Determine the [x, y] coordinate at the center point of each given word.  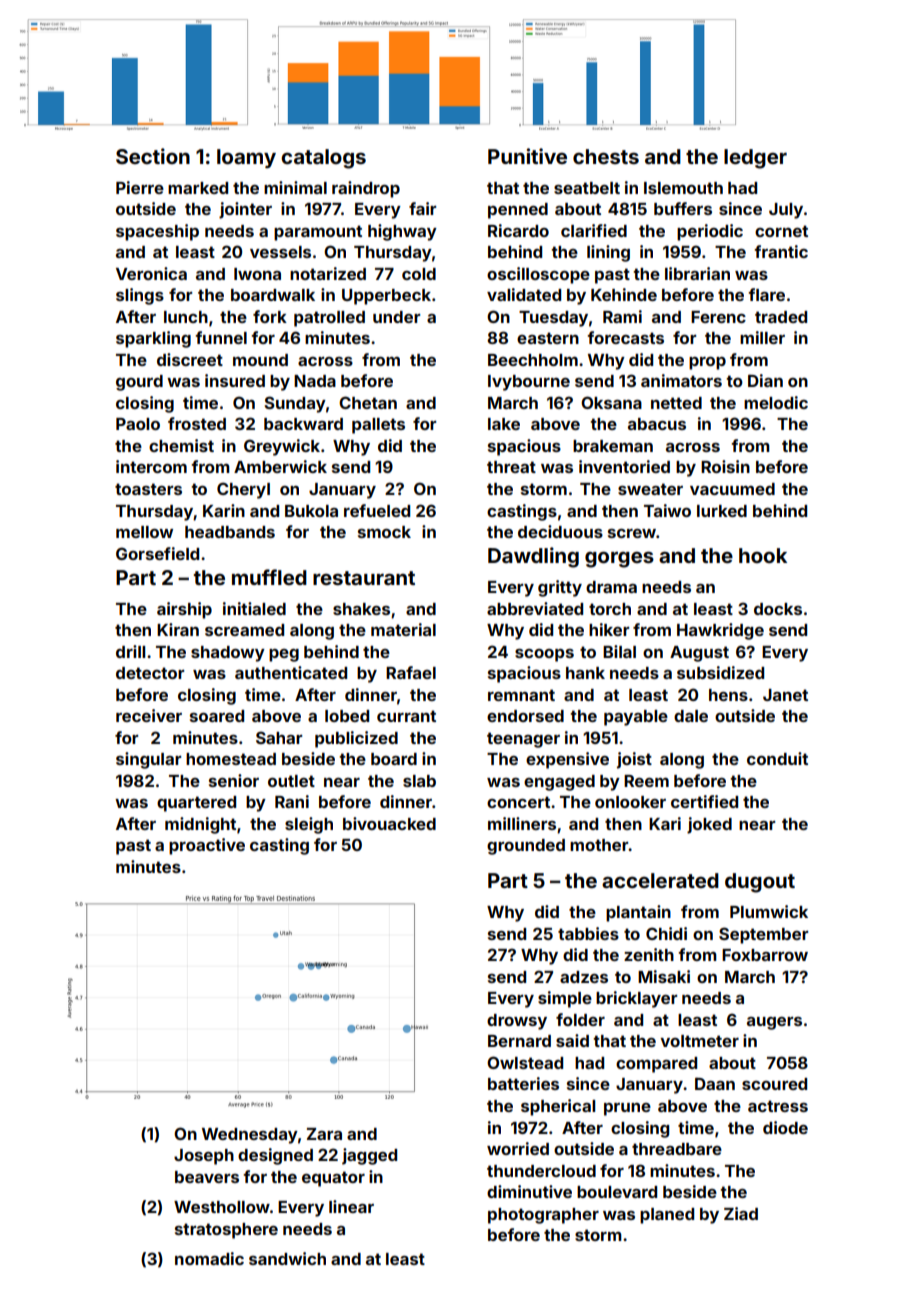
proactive [207, 846]
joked [709, 825]
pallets [378, 426]
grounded [526, 847]
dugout [760, 883]
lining [608, 253]
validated [524, 294]
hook [763, 555]
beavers [207, 1177]
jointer [245, 210]
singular [148, 760]
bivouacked [389, 823]
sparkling [153, 339]
